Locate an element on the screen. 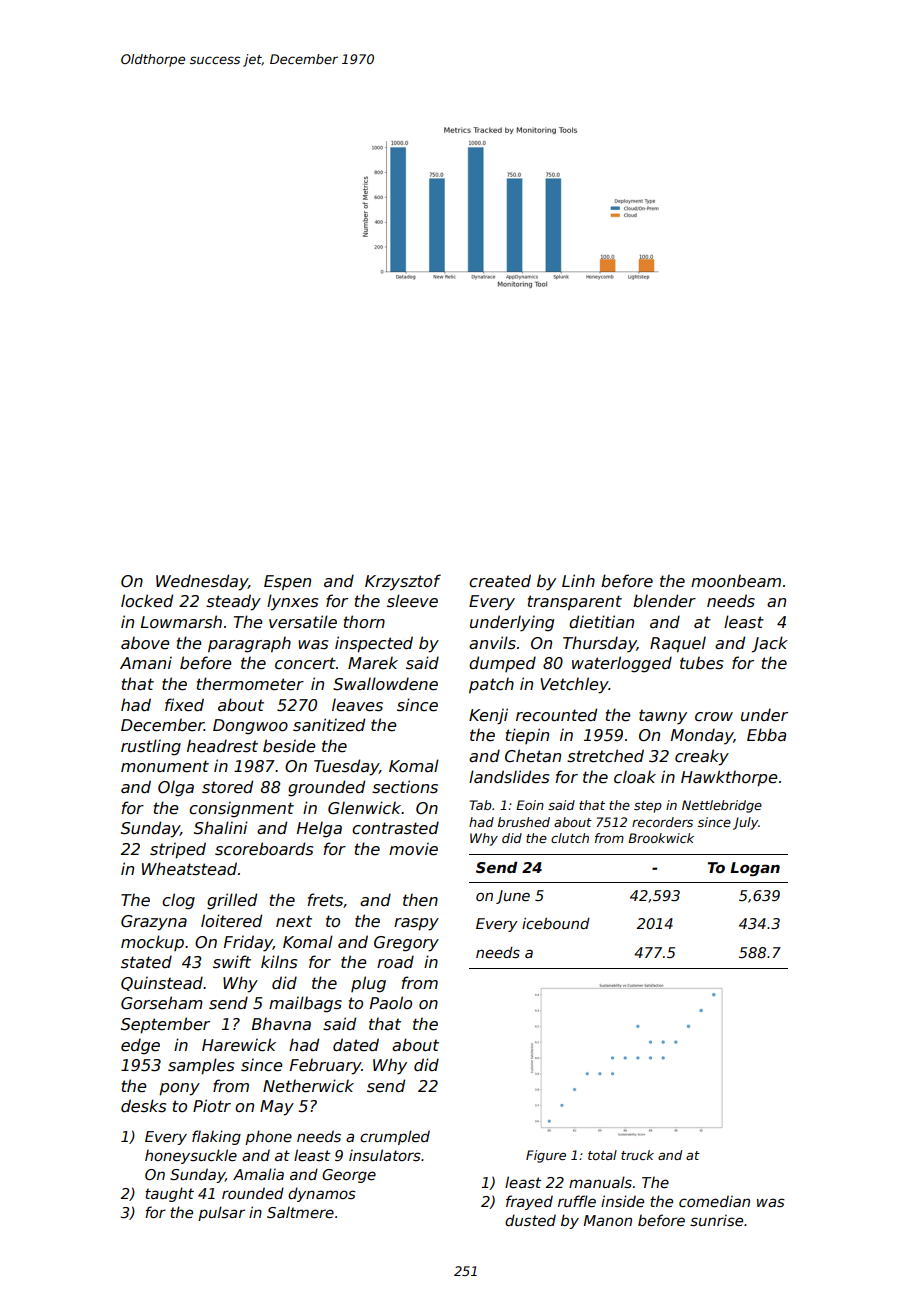 The width and height of the screenshot is (908, 1316). moonbeam is located at coordinates (736, 581).
